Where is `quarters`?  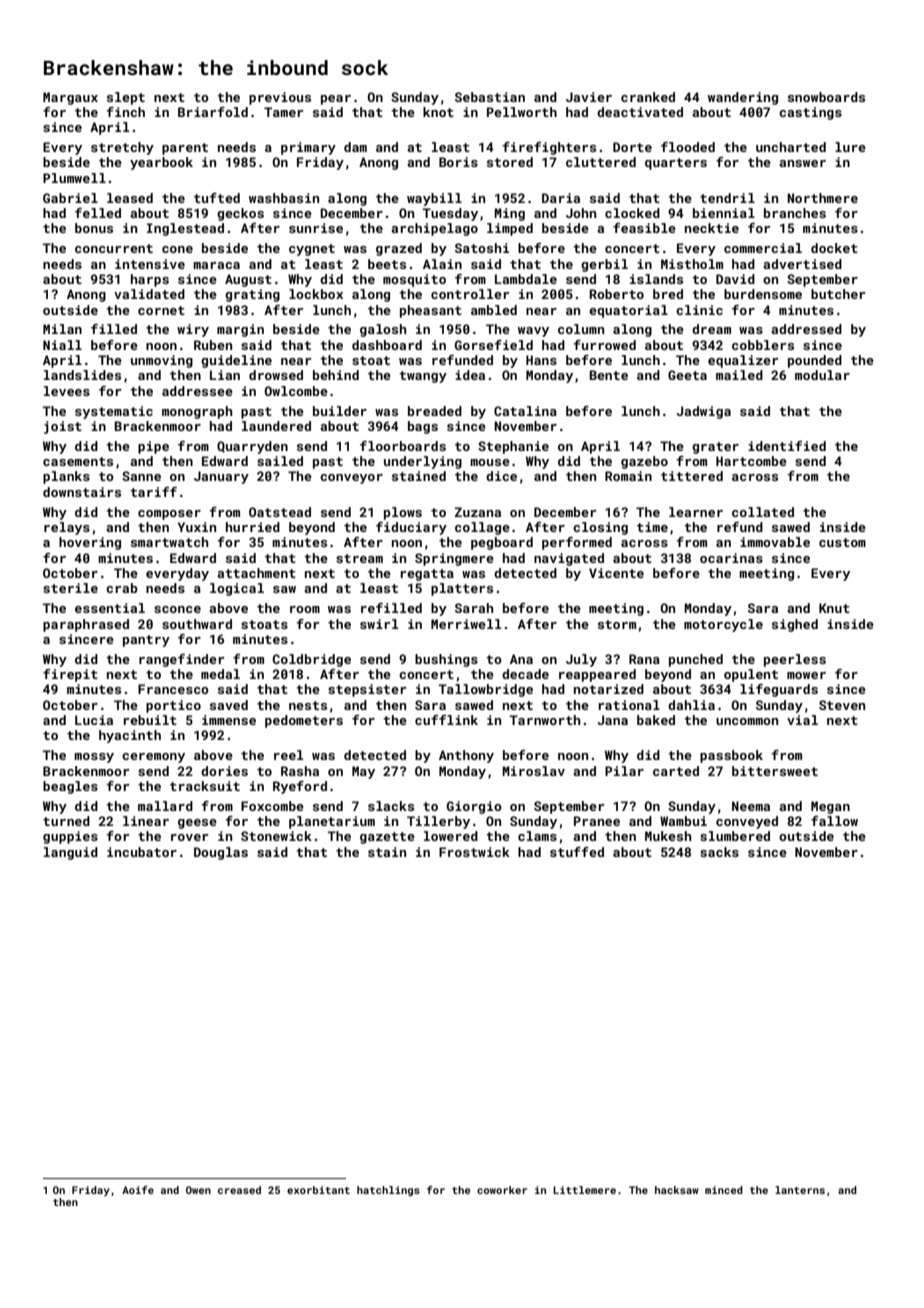 quarters is located at coordinates (676, 164).
